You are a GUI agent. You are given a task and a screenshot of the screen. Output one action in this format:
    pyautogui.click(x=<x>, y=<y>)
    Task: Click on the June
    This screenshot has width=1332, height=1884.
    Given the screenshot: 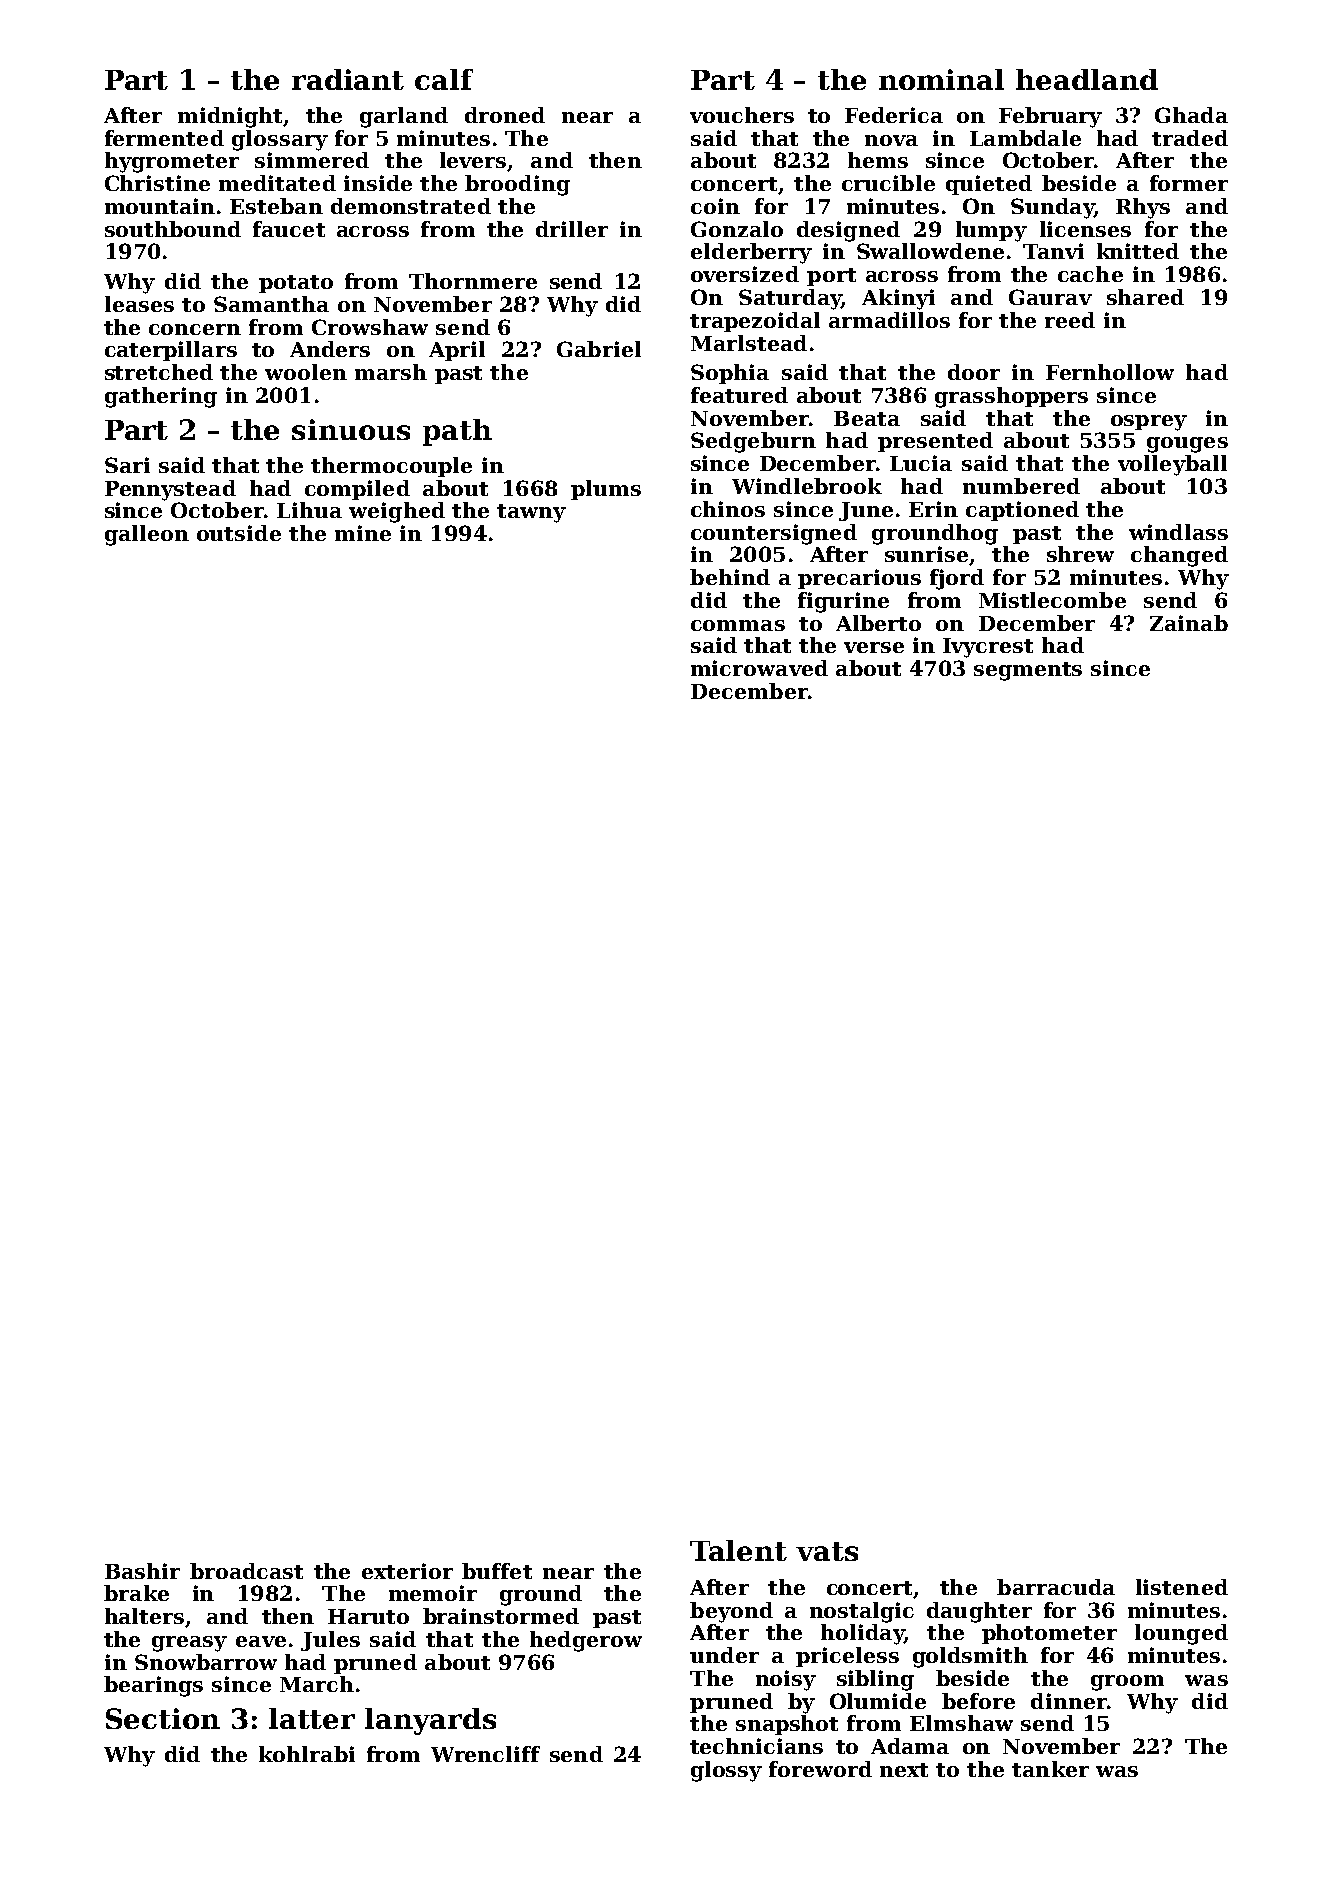 What is the action you would take?
    pyautogui.click(x=866, y=511)
